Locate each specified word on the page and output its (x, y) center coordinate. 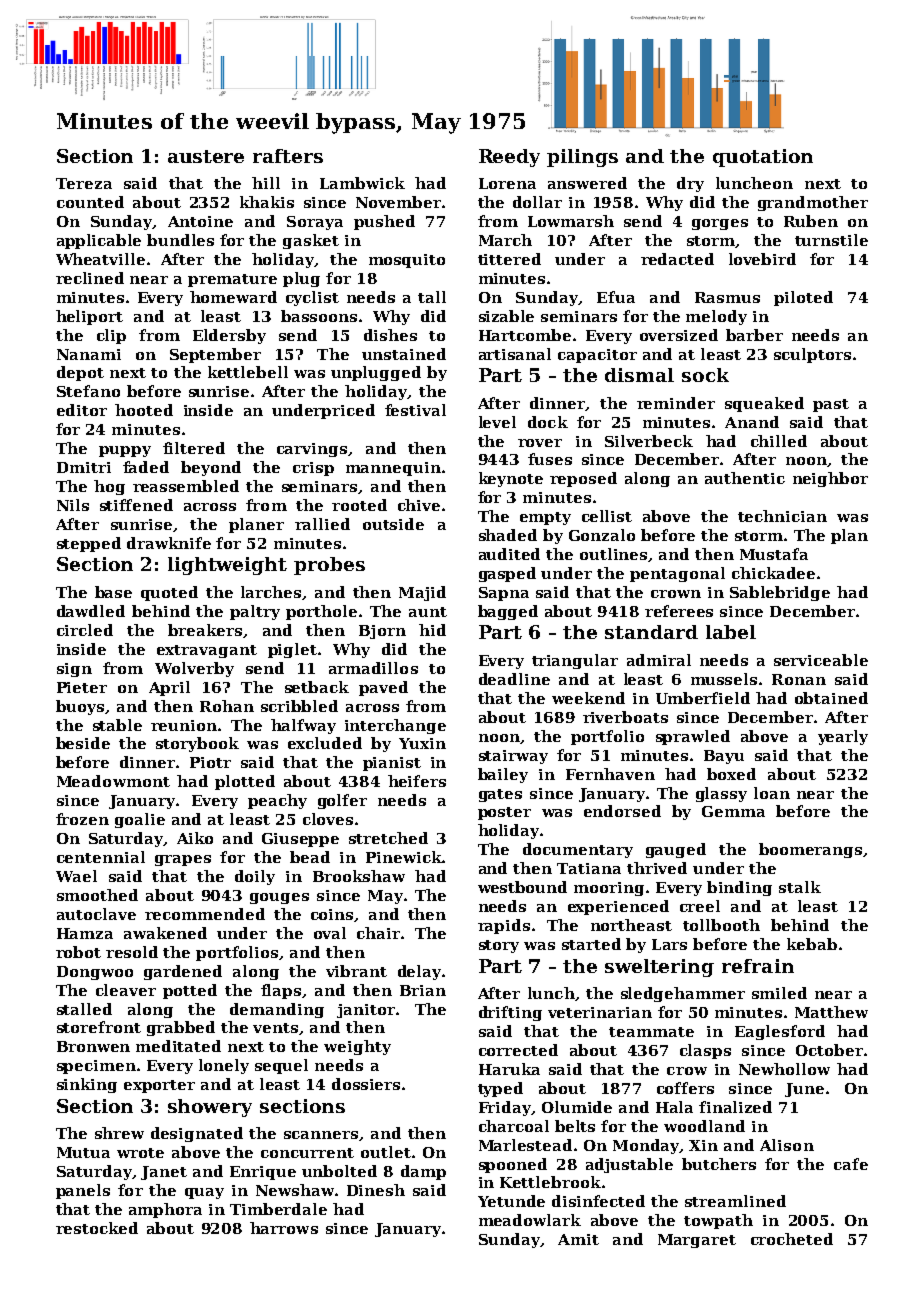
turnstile (831, 240)
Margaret (697, 1241)
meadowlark (530, 1220)
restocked (97, 1228)
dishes (390, 335)
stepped (89, 544)
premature (232, 280)
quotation (763, 158)
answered (587, 183)
